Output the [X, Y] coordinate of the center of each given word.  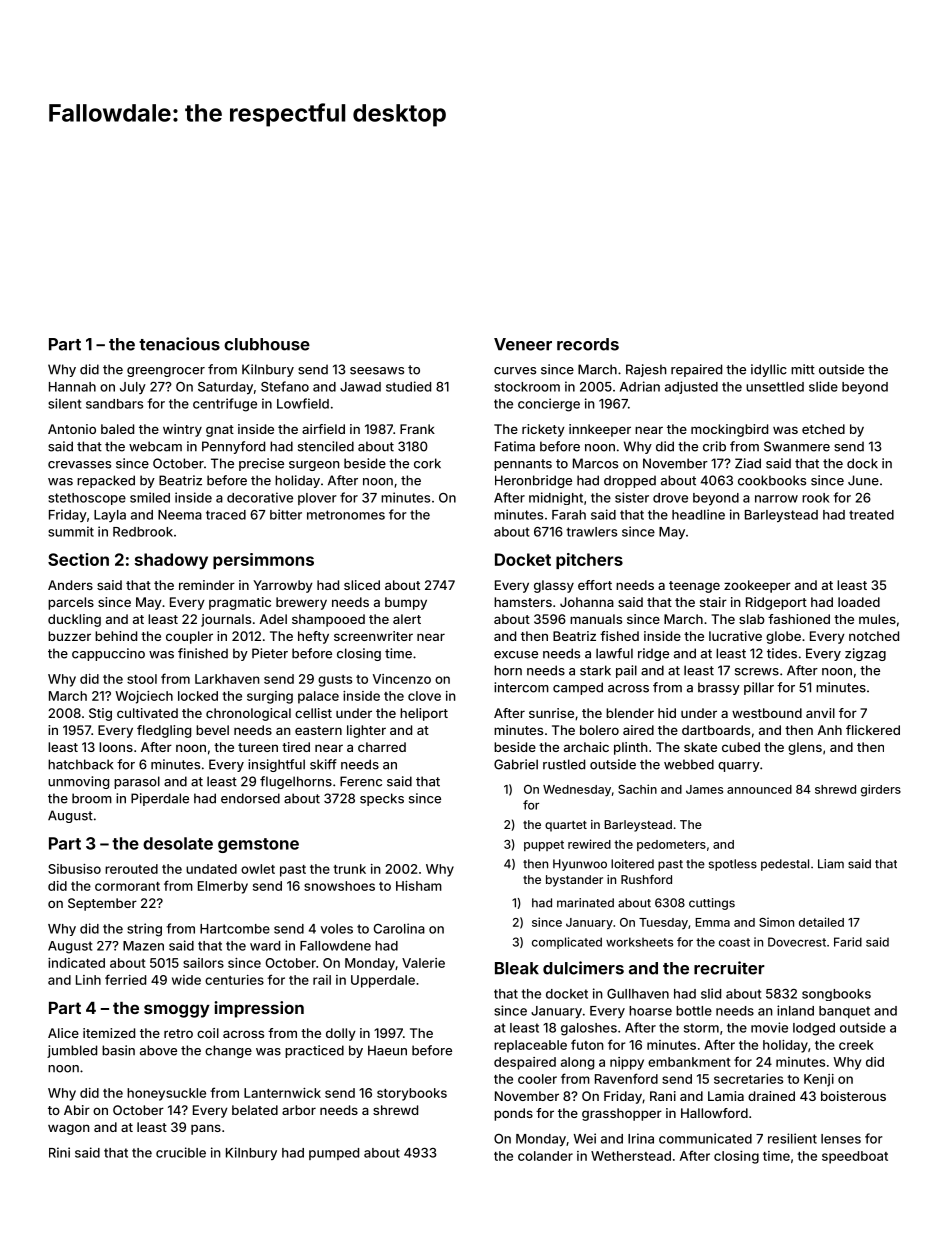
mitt [803, 369]
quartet [566, 826]
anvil [820, 713]
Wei [584, 1138]
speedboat [855, 1157]
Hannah [72, 387]
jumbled [72, 1051]
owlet [258, 869]
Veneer [523, 344]
